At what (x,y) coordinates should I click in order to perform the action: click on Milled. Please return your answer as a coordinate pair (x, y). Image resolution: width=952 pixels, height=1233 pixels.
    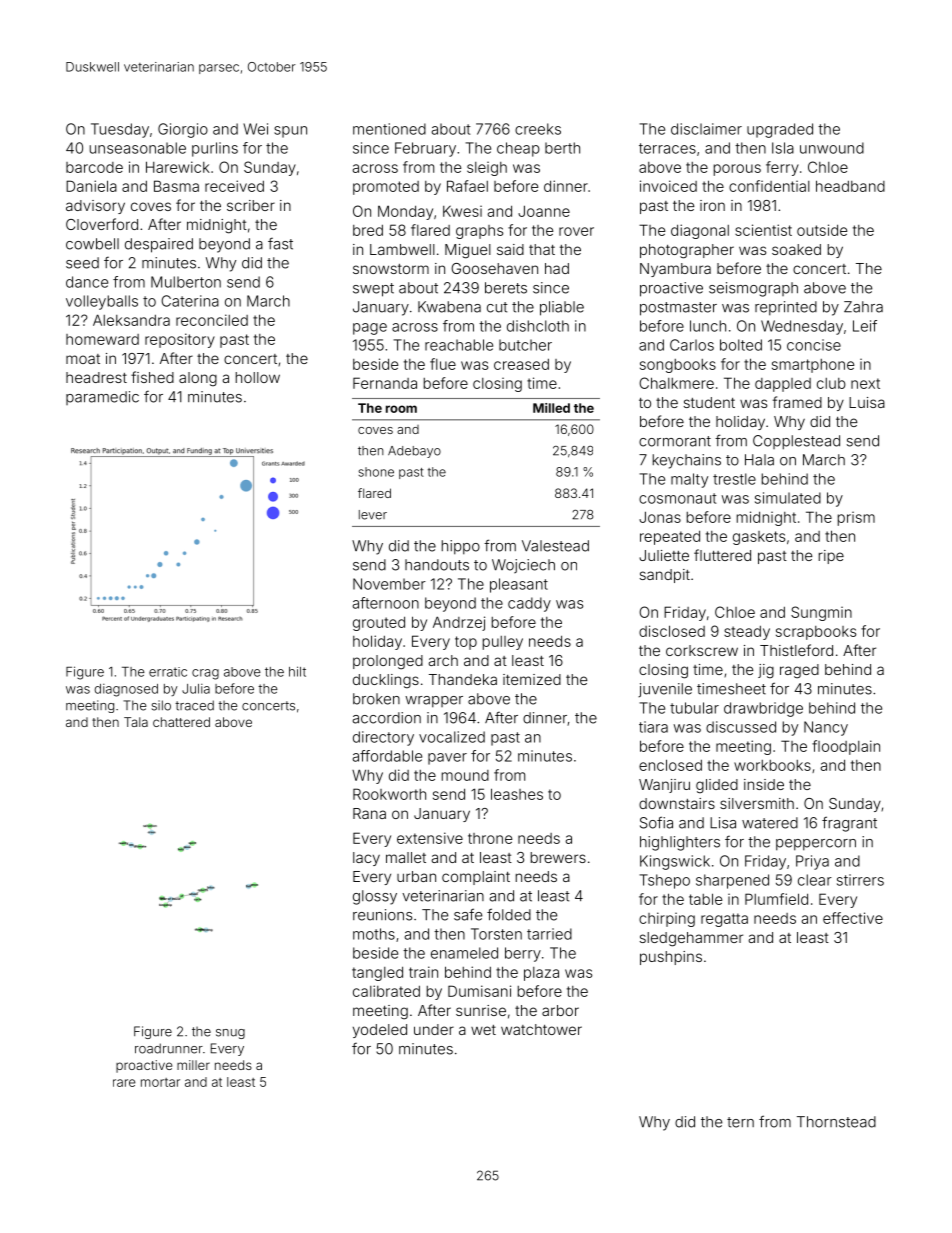
    Looking at the image, I should click on (551, 408).
